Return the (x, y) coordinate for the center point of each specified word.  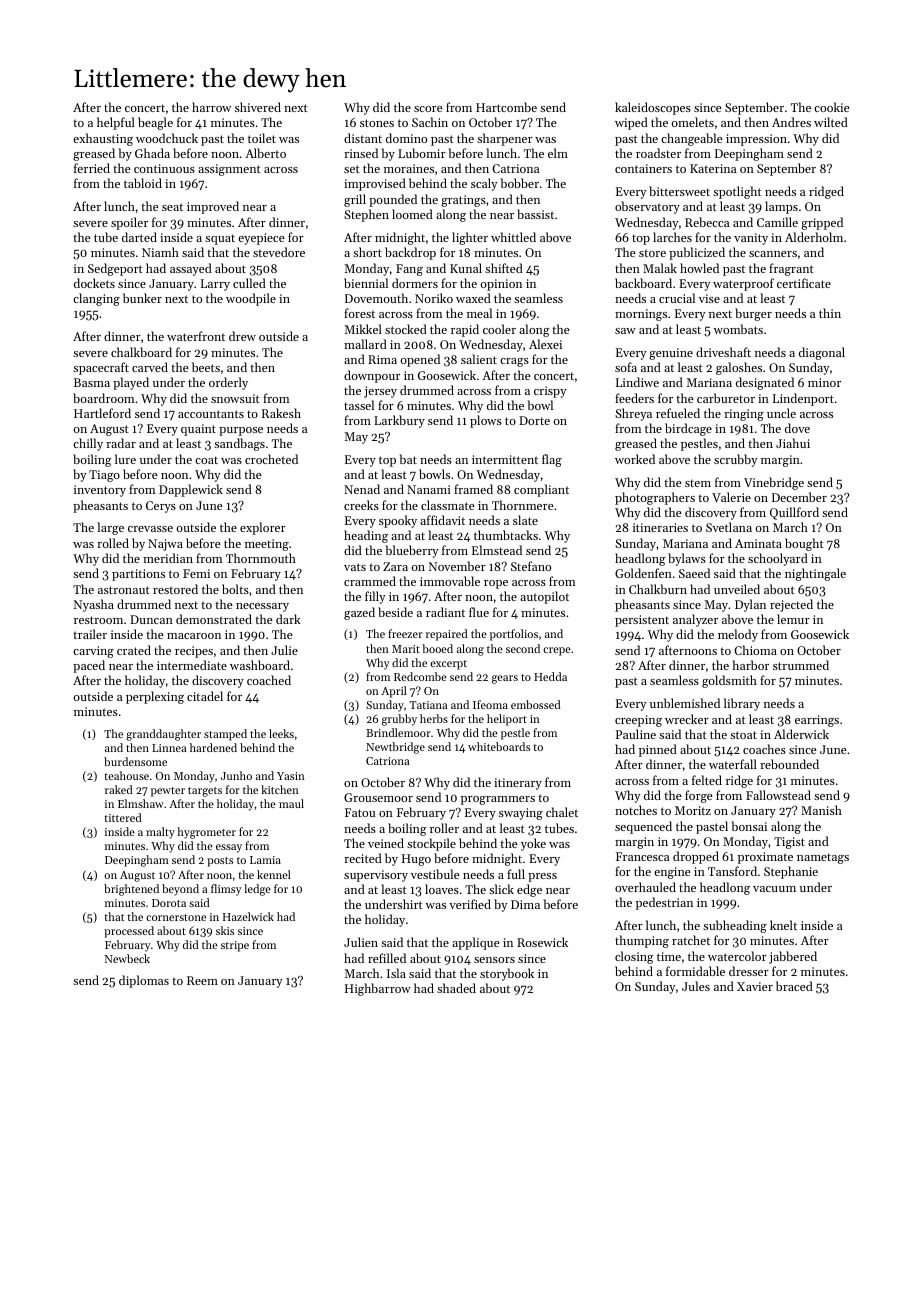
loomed (412, 214)
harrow (211, 107)
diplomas (144, 981)
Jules (696, 986)
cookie (832, 107)
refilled (387, 958)
